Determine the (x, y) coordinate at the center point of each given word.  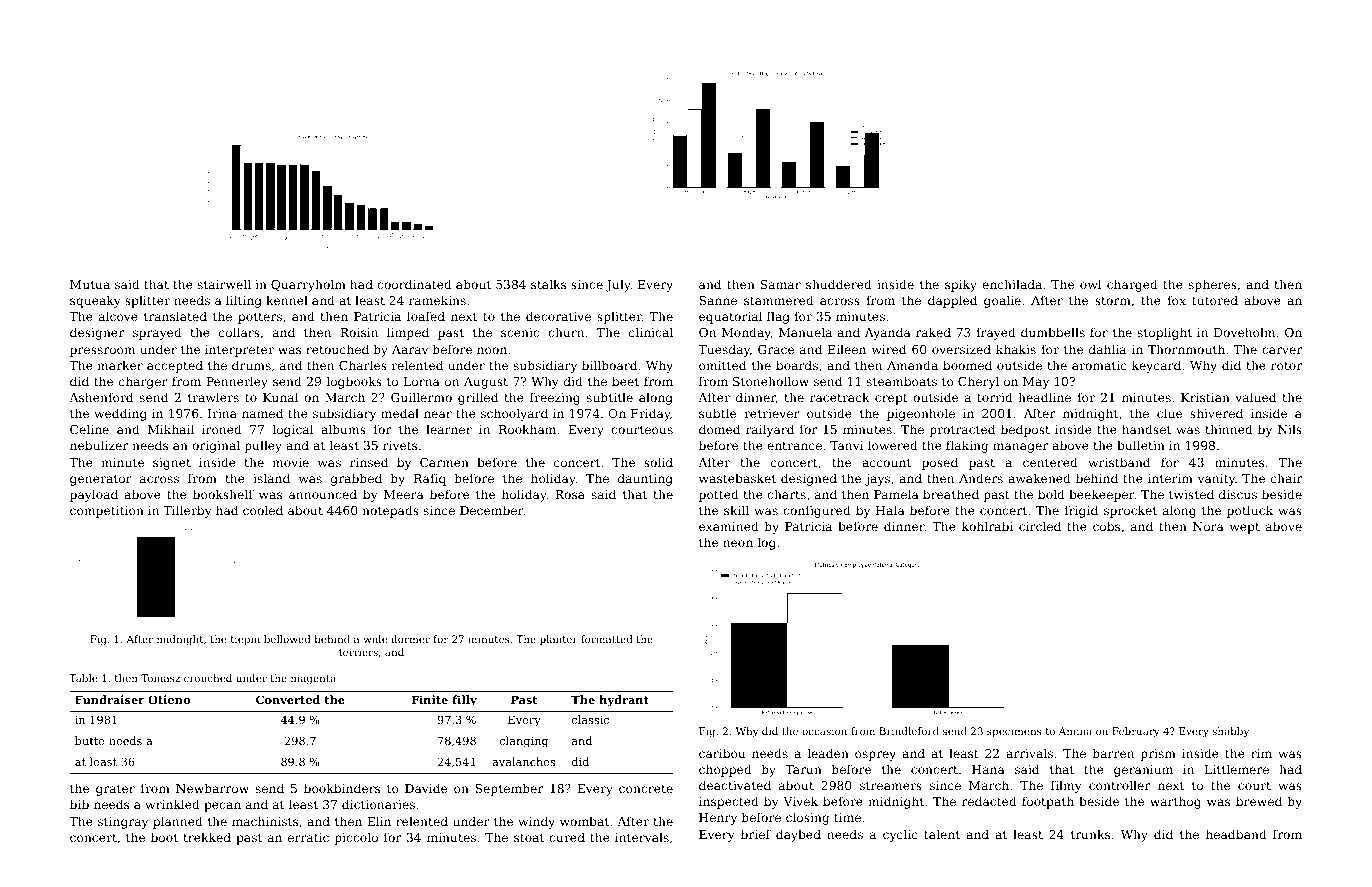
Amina (1075, 731)
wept (1245, 528)
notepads (390, 511)
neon (738, 543)
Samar (781, 284)
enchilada (1012, 284)
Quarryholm (308, 285)
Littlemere (1237, 769)
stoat (529, 837)
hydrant (624, 701)
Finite (429, 699)
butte (90, 740)
